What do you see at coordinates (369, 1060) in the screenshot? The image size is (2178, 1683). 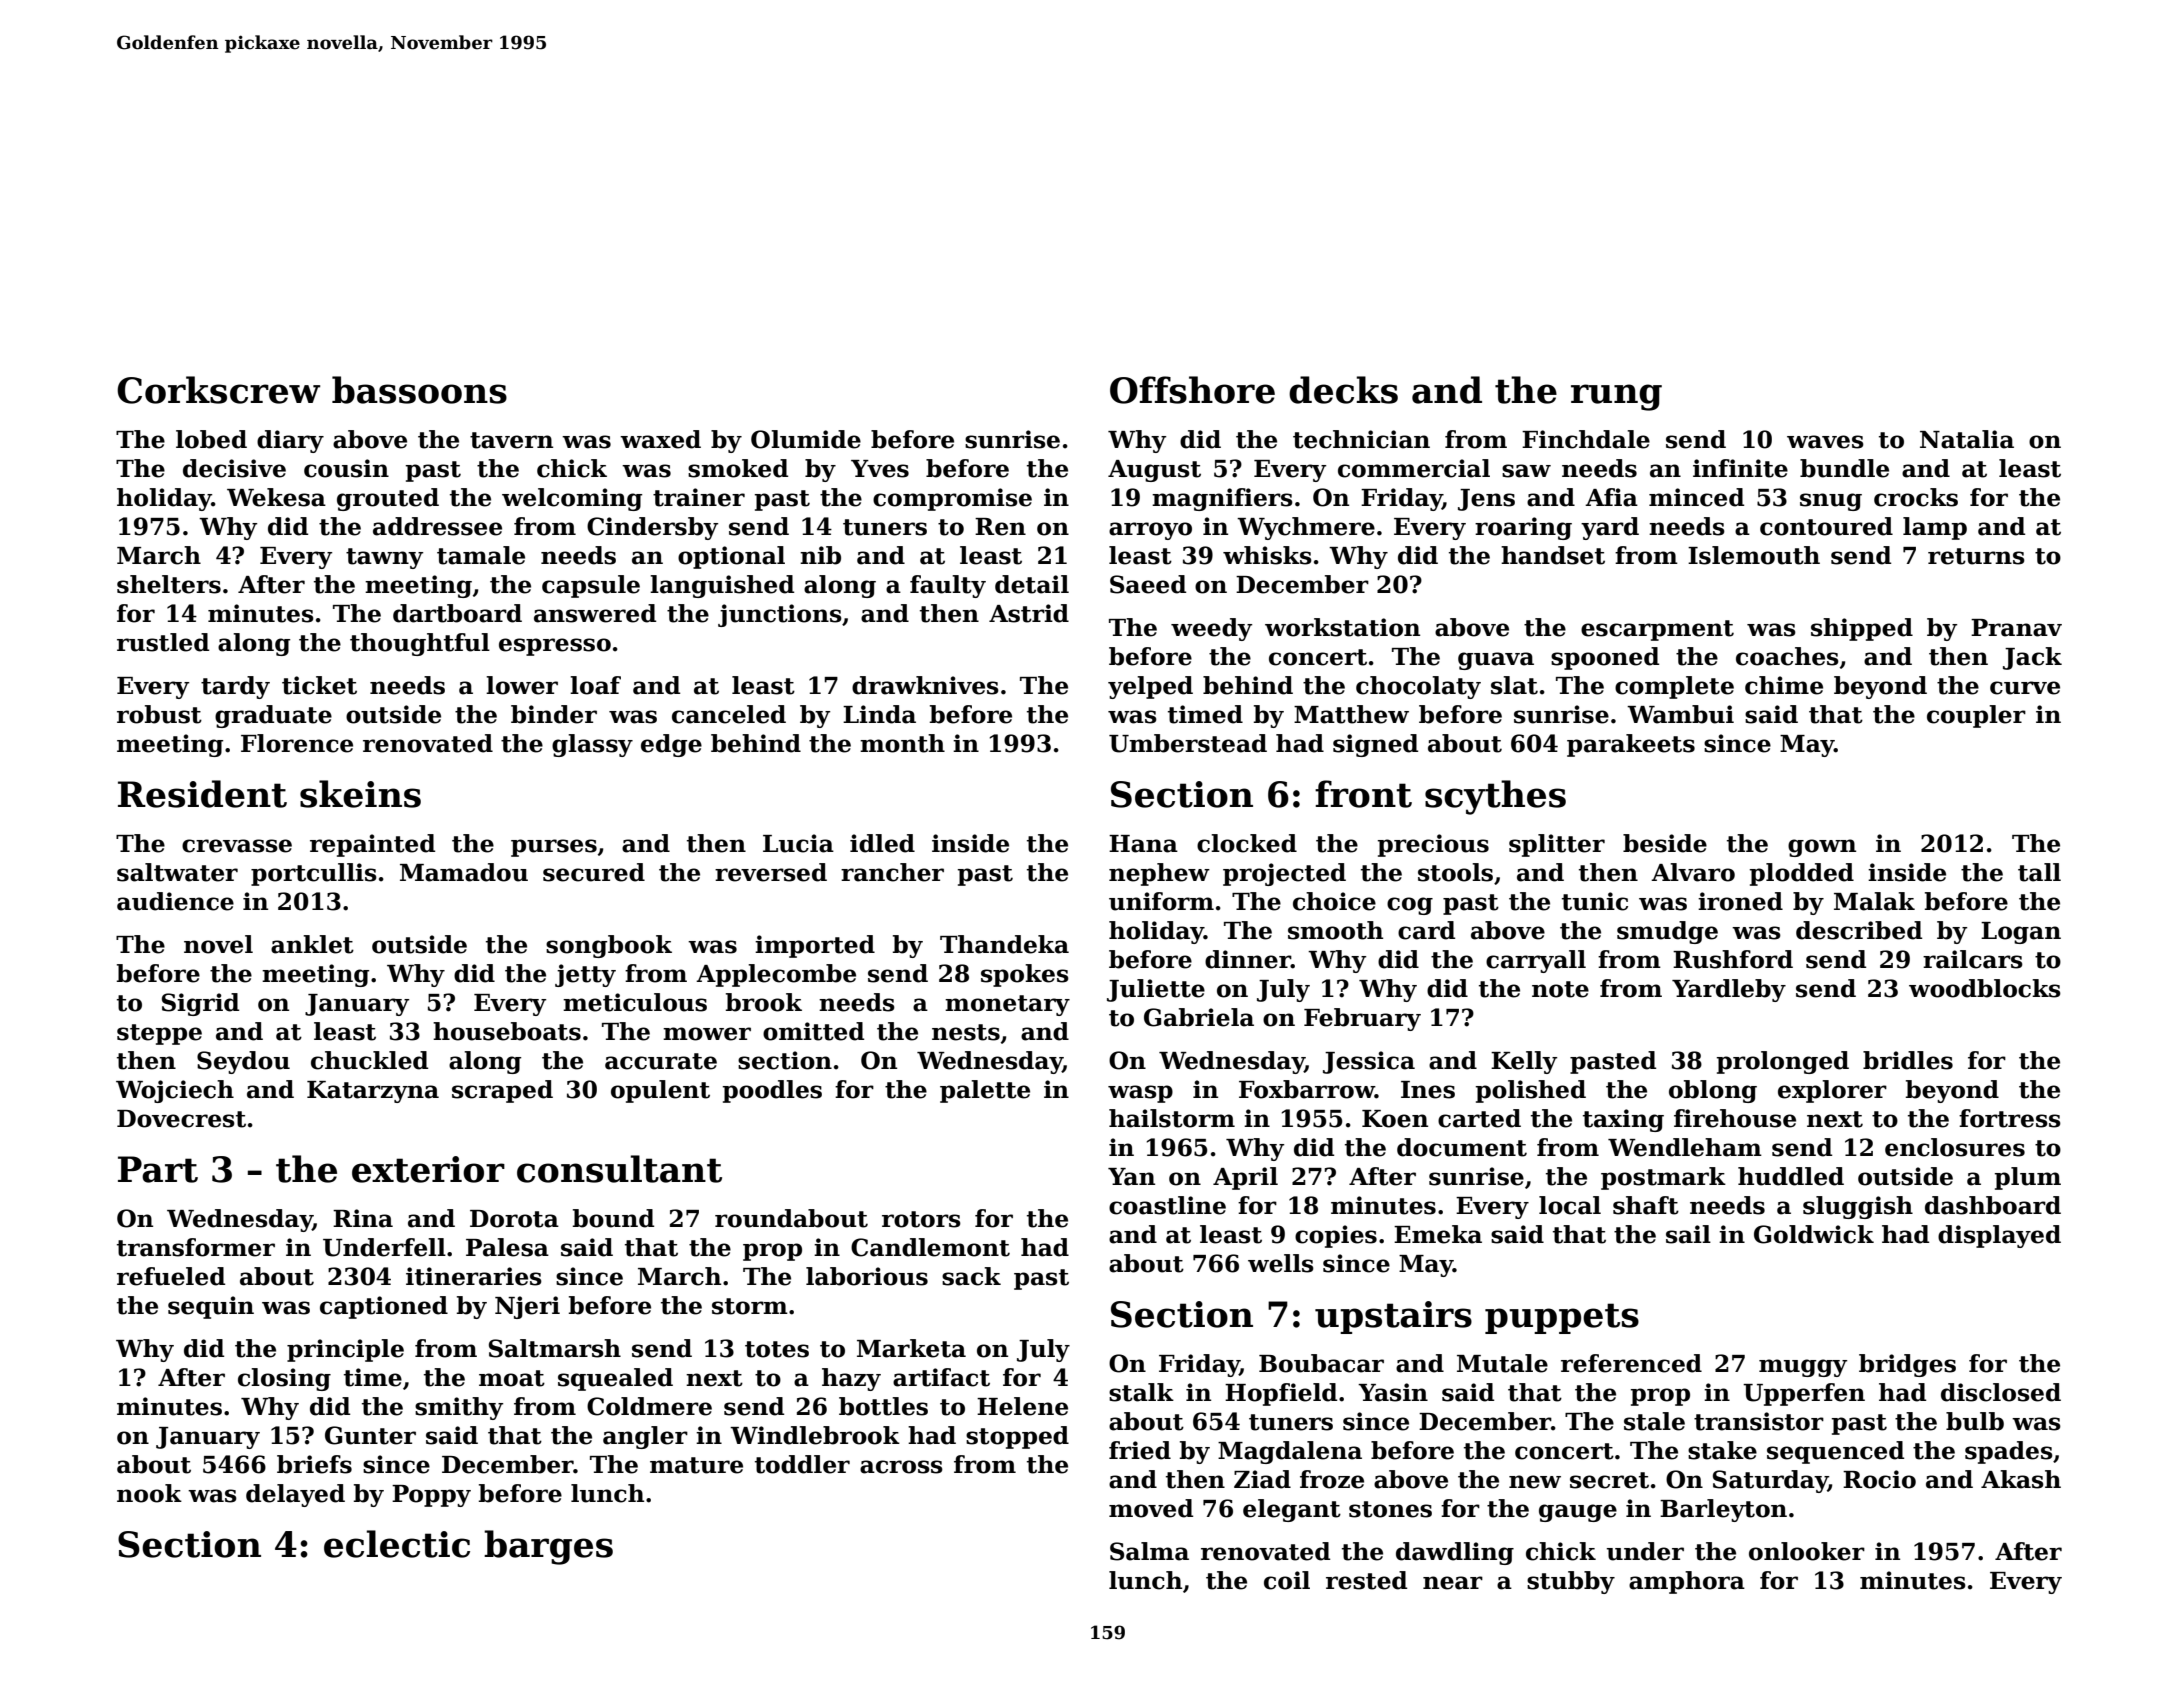 I see `chuckled` at bounding box center [369, 1060].
